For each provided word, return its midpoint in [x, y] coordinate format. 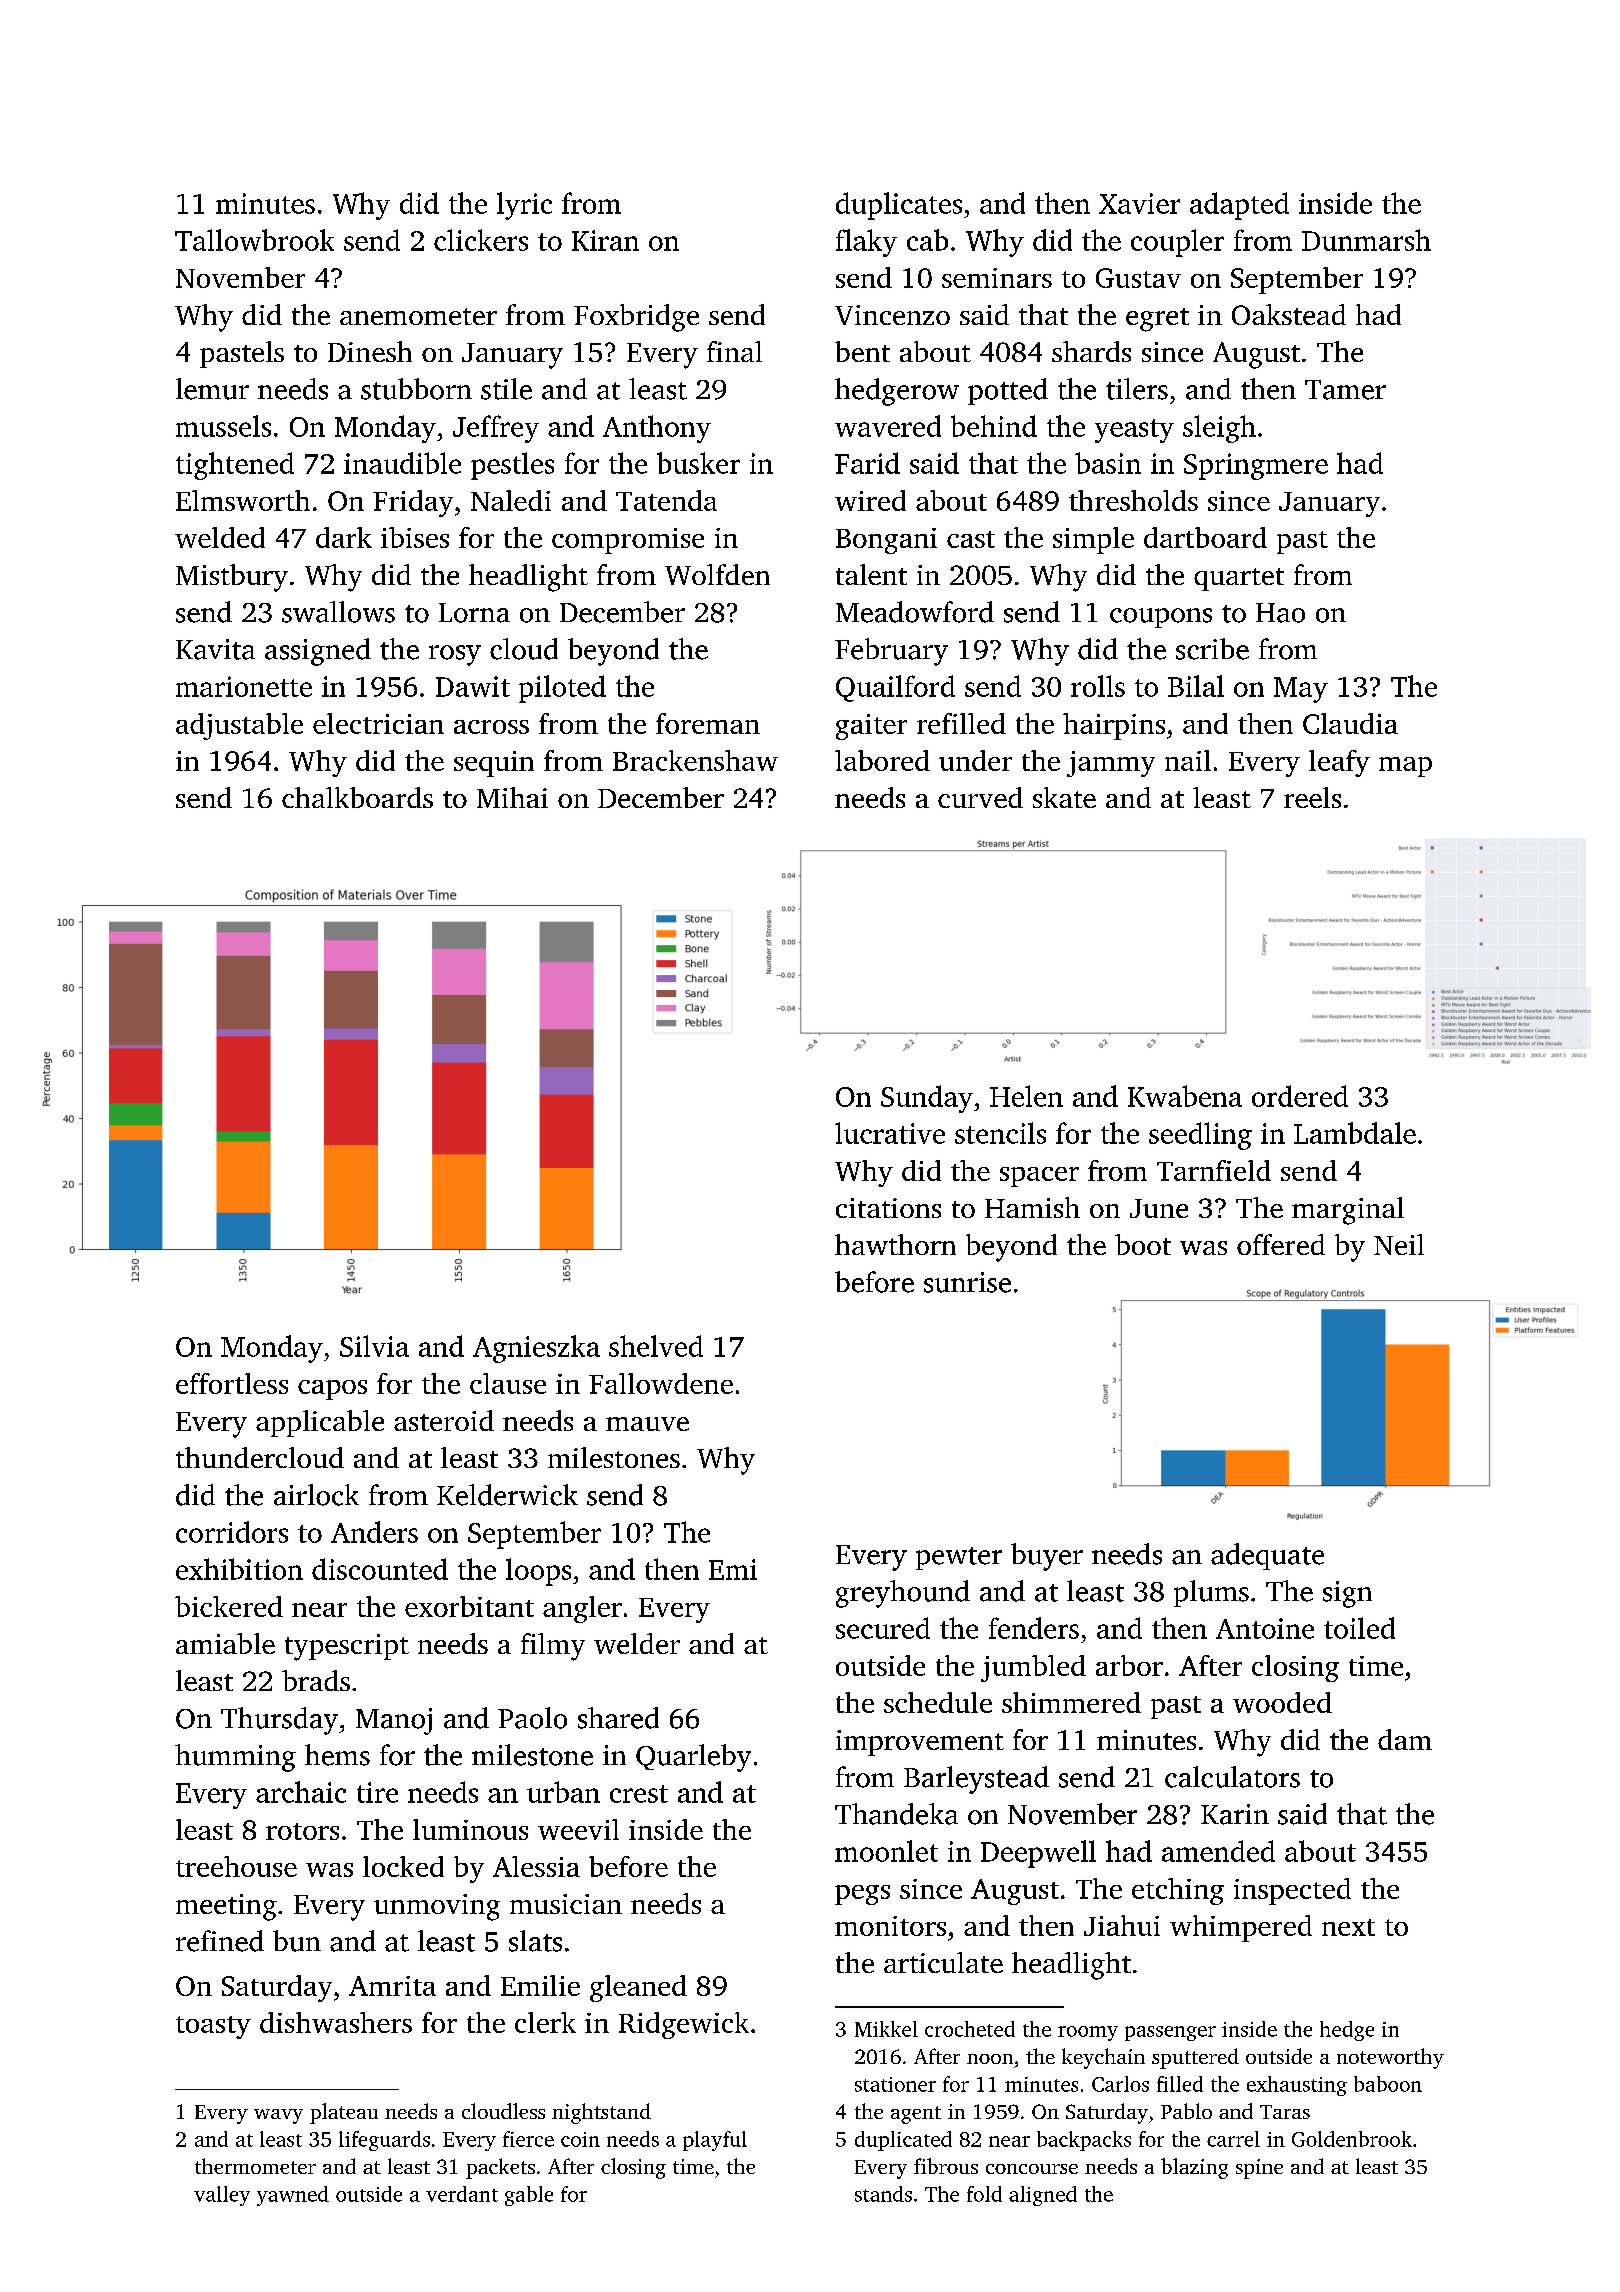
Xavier [1139, 203]
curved [980, 797]
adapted [1239, 206]
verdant [462, 2194]
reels [1312, 797]
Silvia [374, 1346]
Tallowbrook [254, 240]
